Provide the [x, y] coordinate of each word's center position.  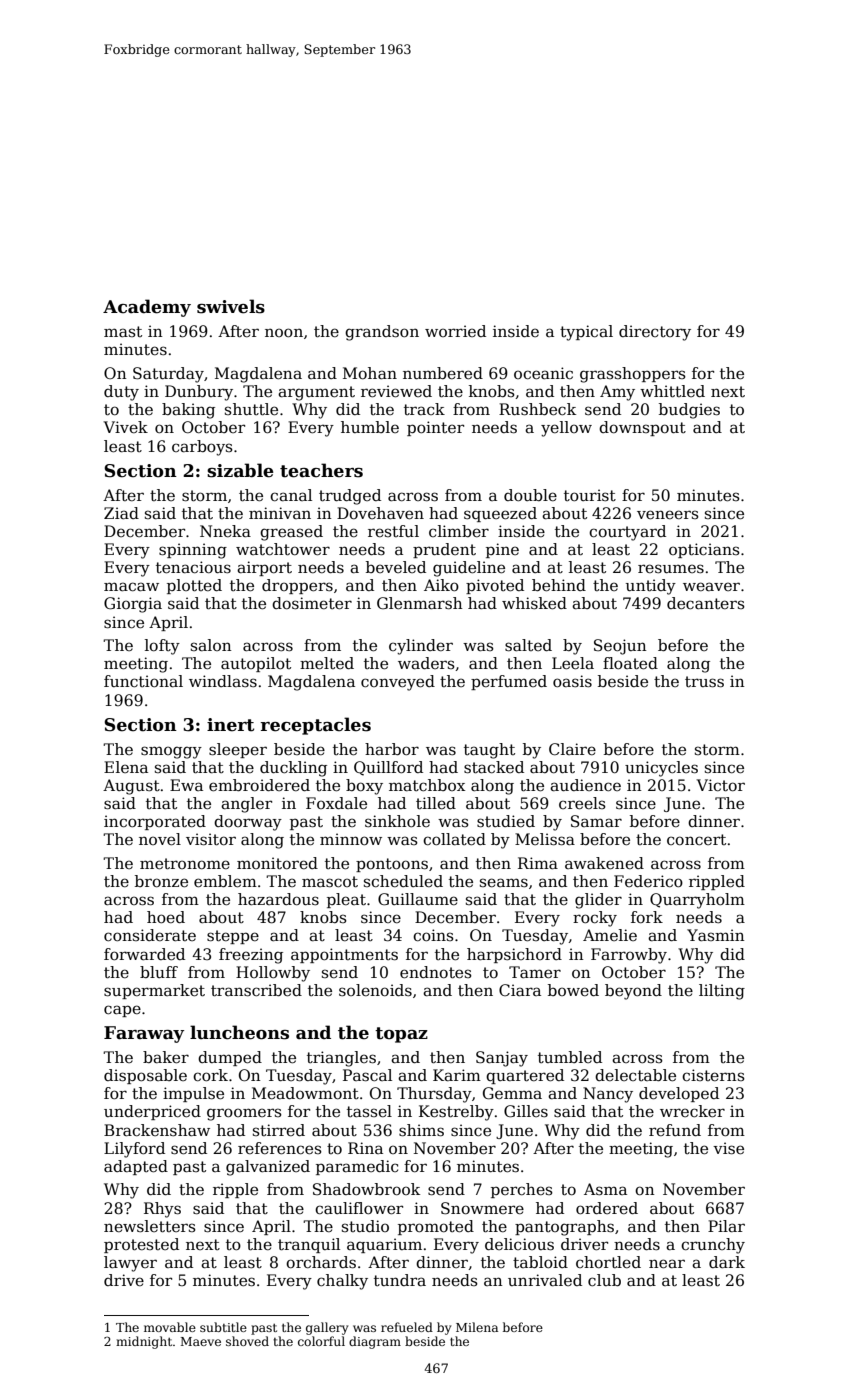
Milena [477, 1327]
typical [586, 333]
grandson [382, 333]
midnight [144, 1342]
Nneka [225, 531]
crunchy [713, 1246]
